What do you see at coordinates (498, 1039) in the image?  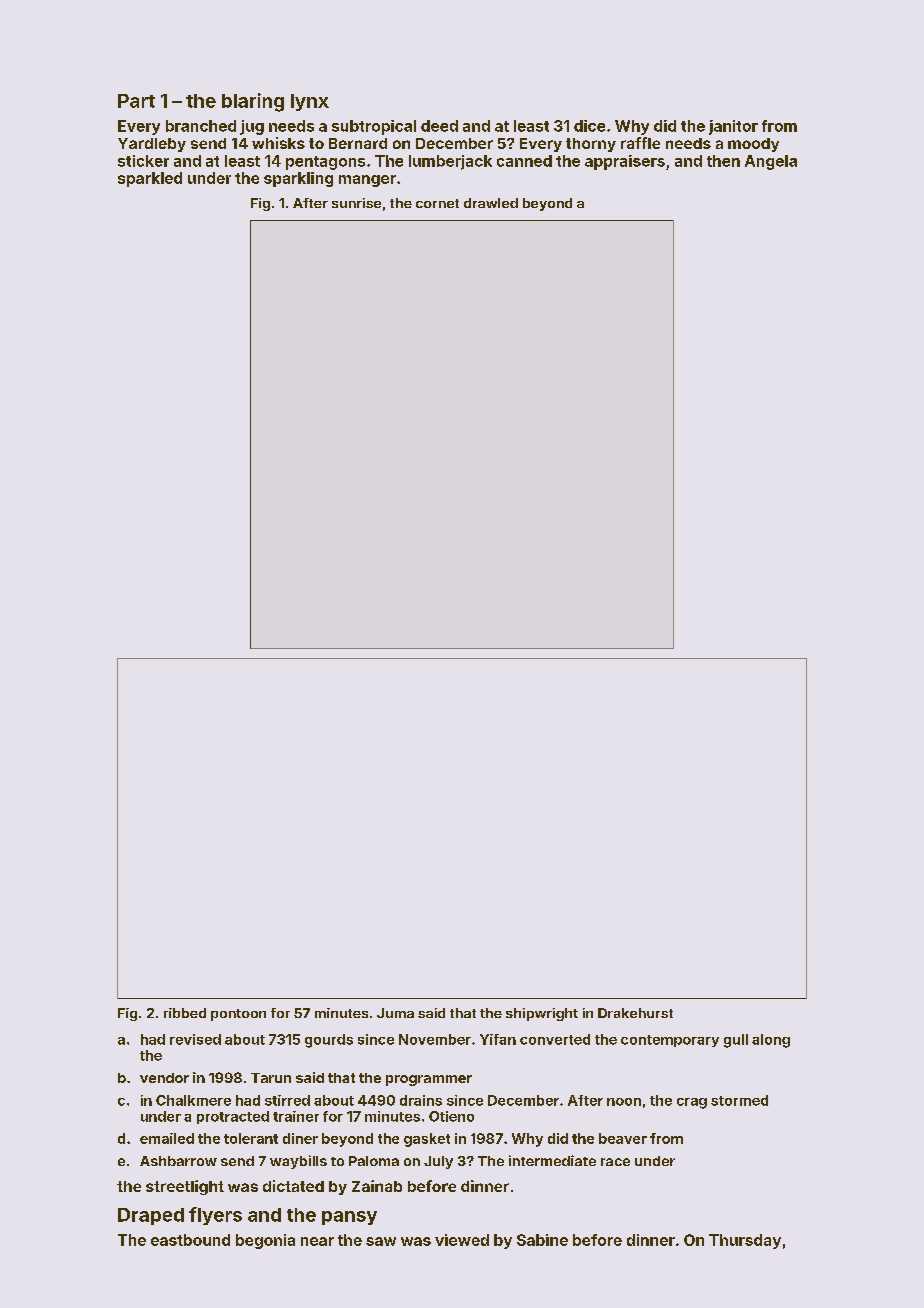 I see `Yifan` at bounding box center [498, 1039].
